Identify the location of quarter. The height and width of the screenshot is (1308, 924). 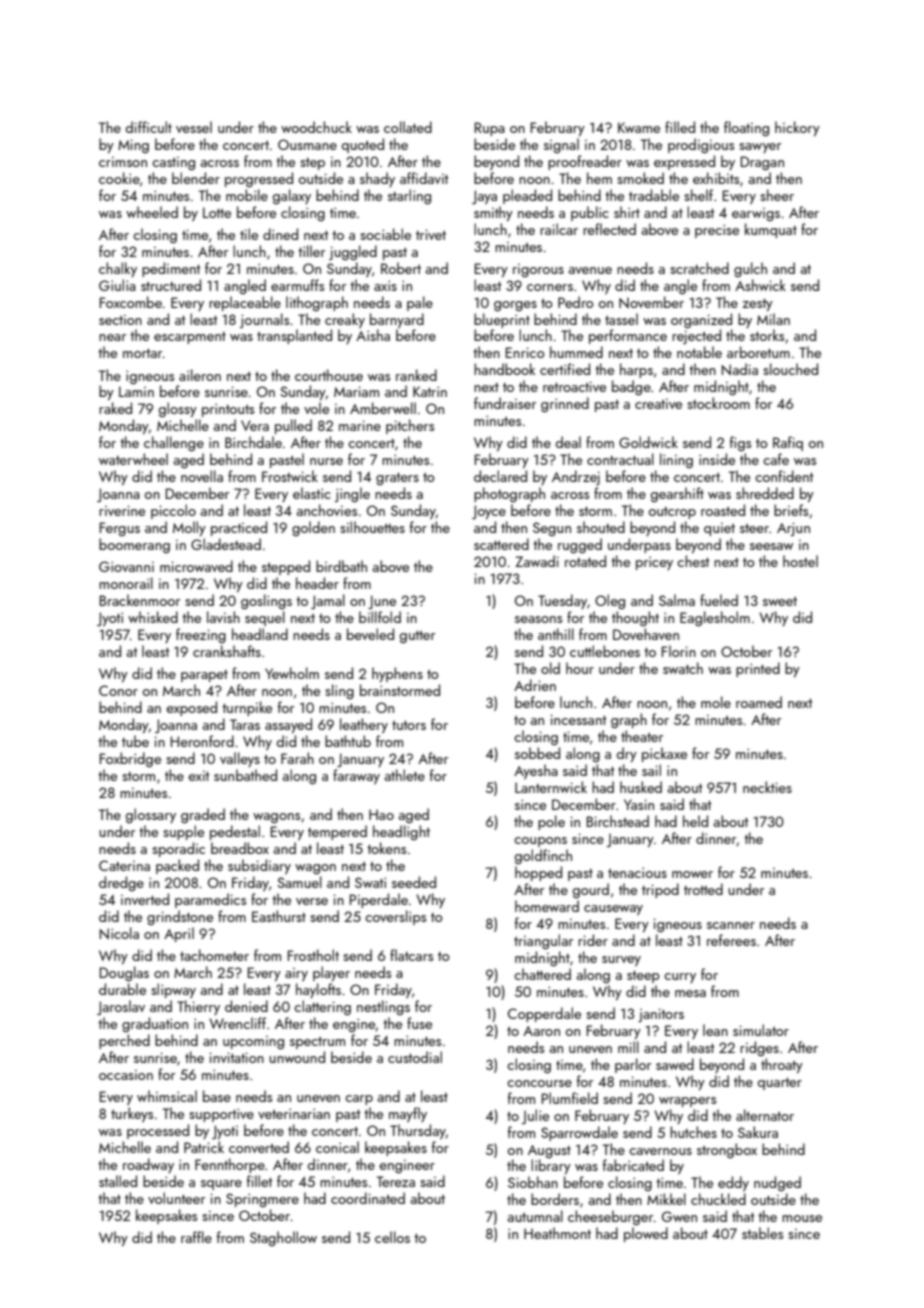
(780, 1083).
